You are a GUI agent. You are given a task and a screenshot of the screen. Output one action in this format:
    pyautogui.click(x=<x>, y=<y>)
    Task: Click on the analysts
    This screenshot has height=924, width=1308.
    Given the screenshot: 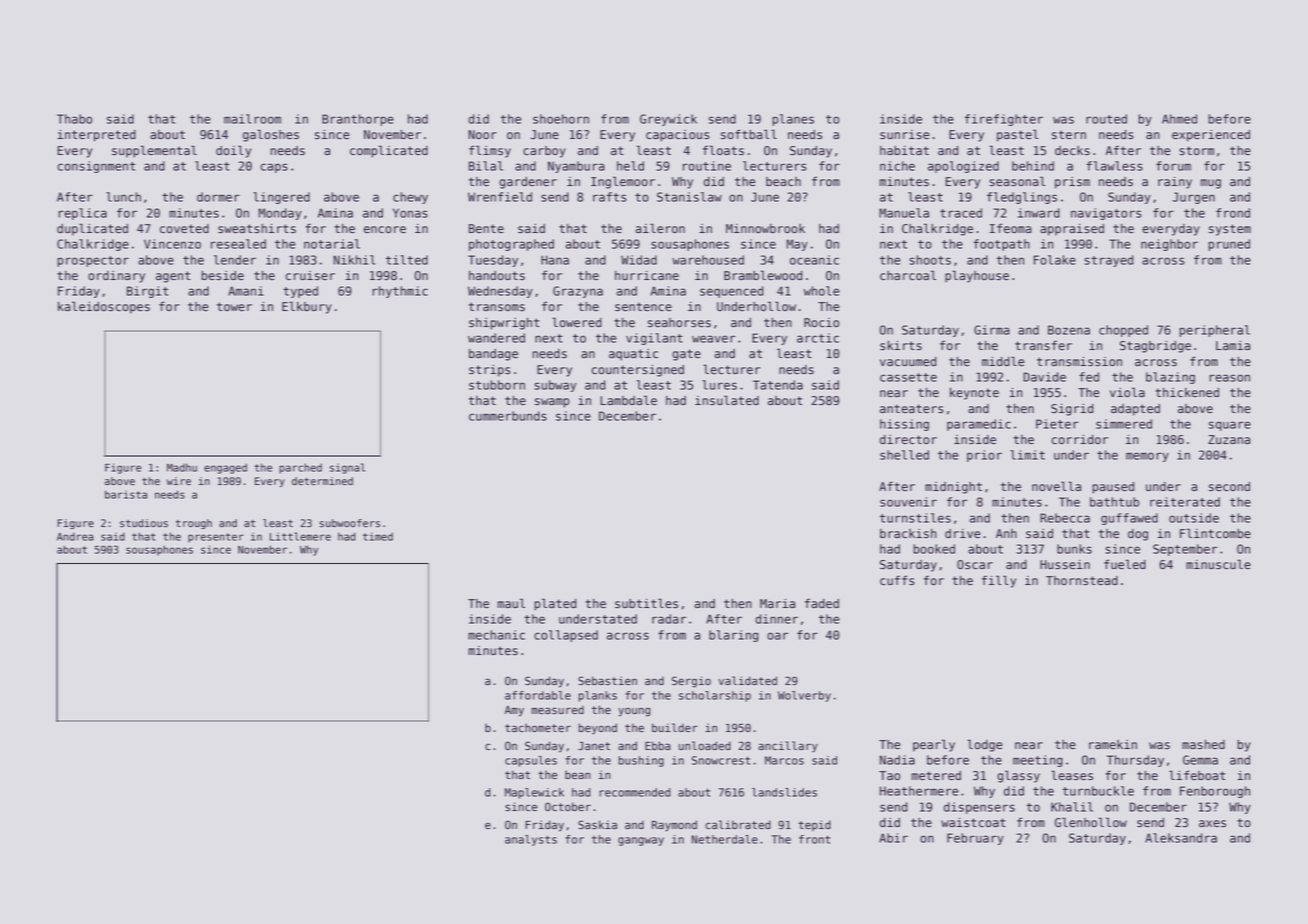 What is the action you would take?
    pyautogui.click(x=531, y=840)
